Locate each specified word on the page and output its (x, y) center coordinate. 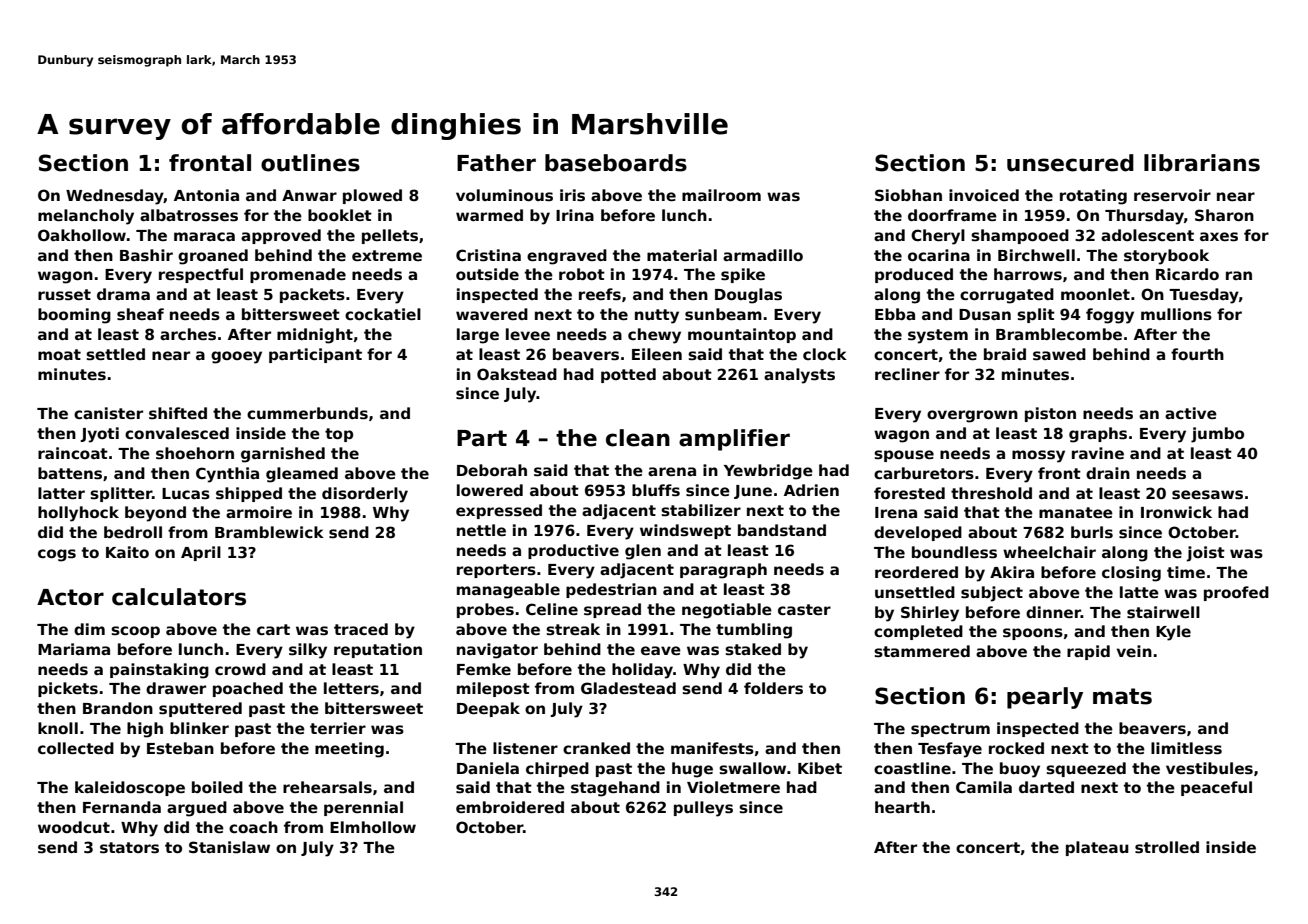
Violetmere (733, 787)
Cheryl (938, 237)
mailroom (721, 195)
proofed (1236, 593)
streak (573, 629)
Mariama (74, 649)
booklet (340, 215)
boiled (217, 787)
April (201, 553)
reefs (600, 294)
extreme (387, 255)
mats (1122, 696)
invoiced (984, 195)
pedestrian (611, 590)
